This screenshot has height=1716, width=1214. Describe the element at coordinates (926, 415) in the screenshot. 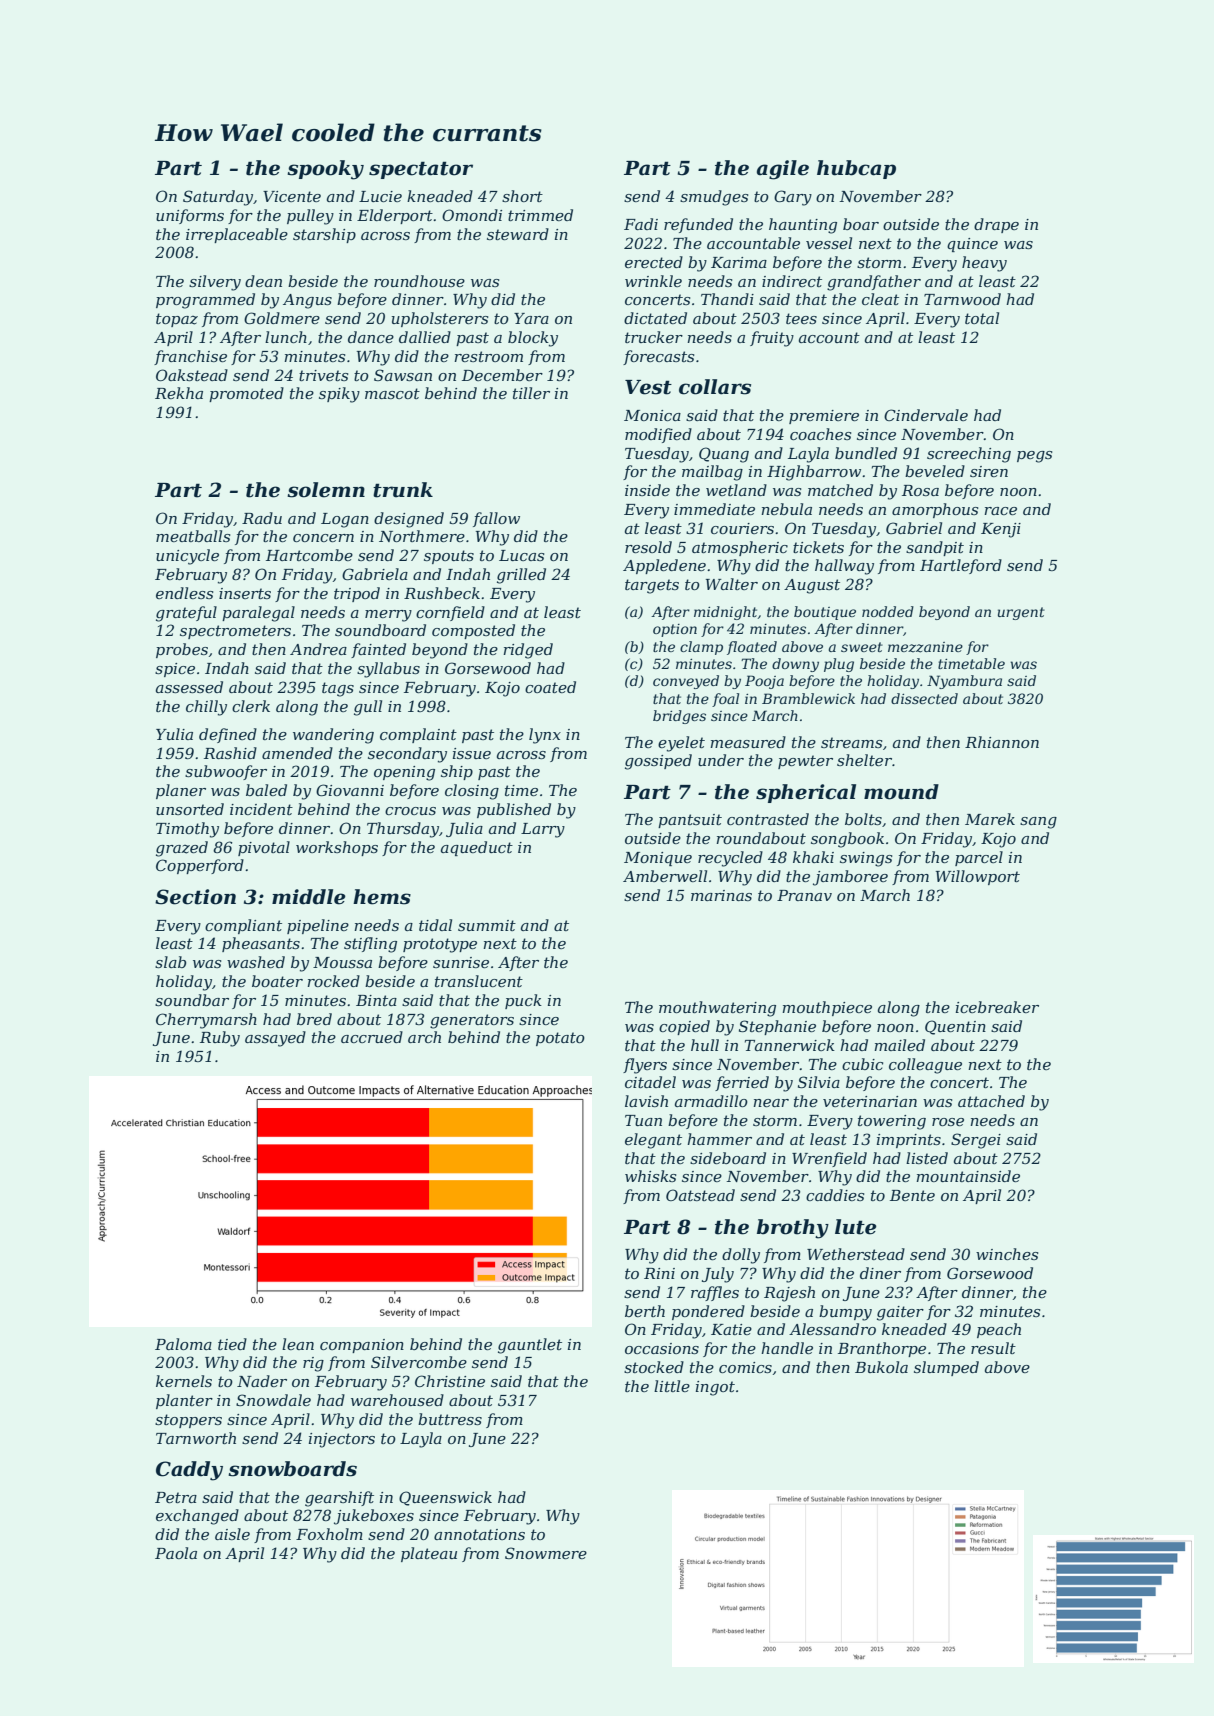

I see `Cindervale` at that location.
